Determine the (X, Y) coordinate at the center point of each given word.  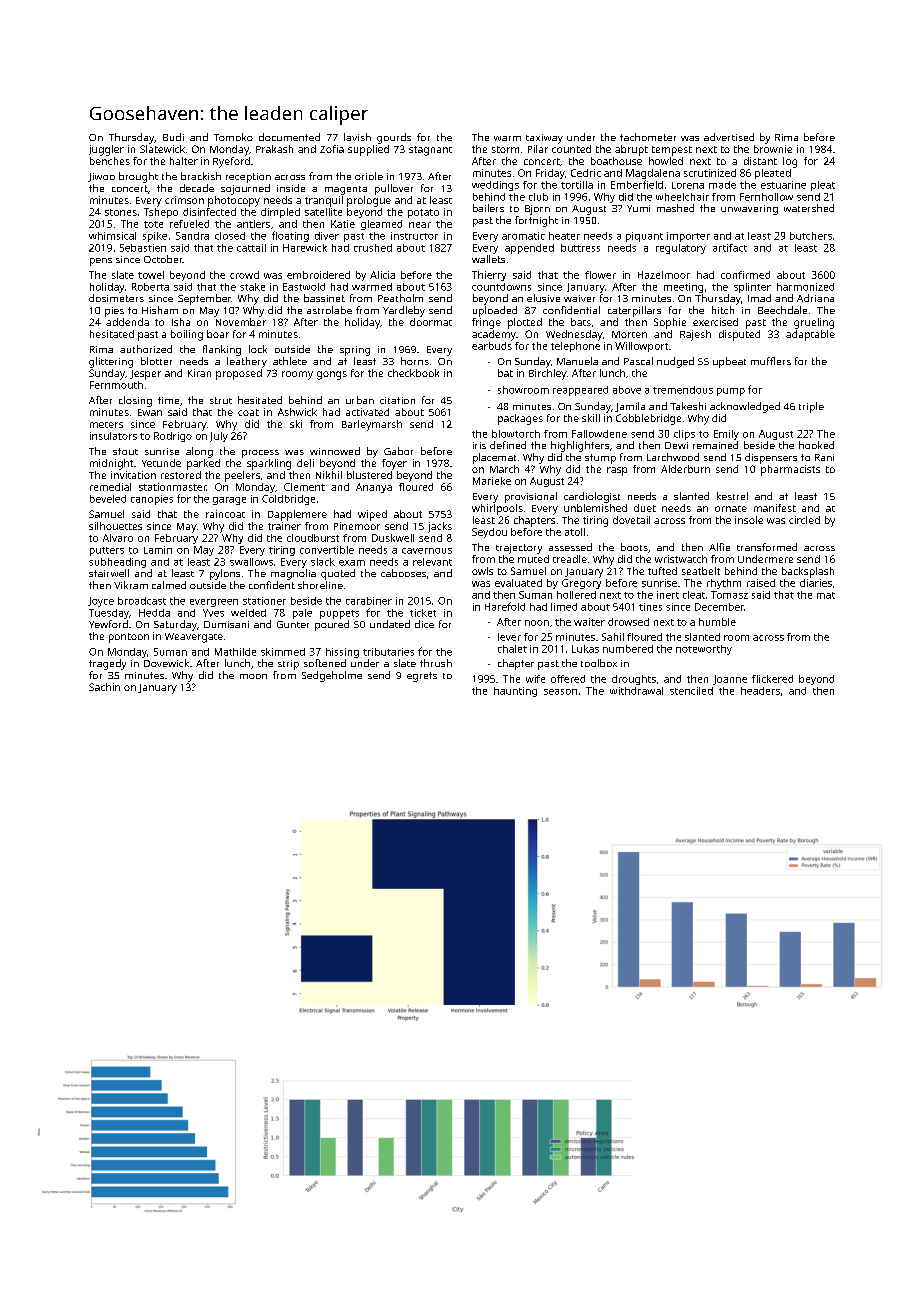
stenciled (691, 691)
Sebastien (143, 248)
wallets (488, 259)
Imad (759, 298)
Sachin (104, 687)
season (560, 692)
